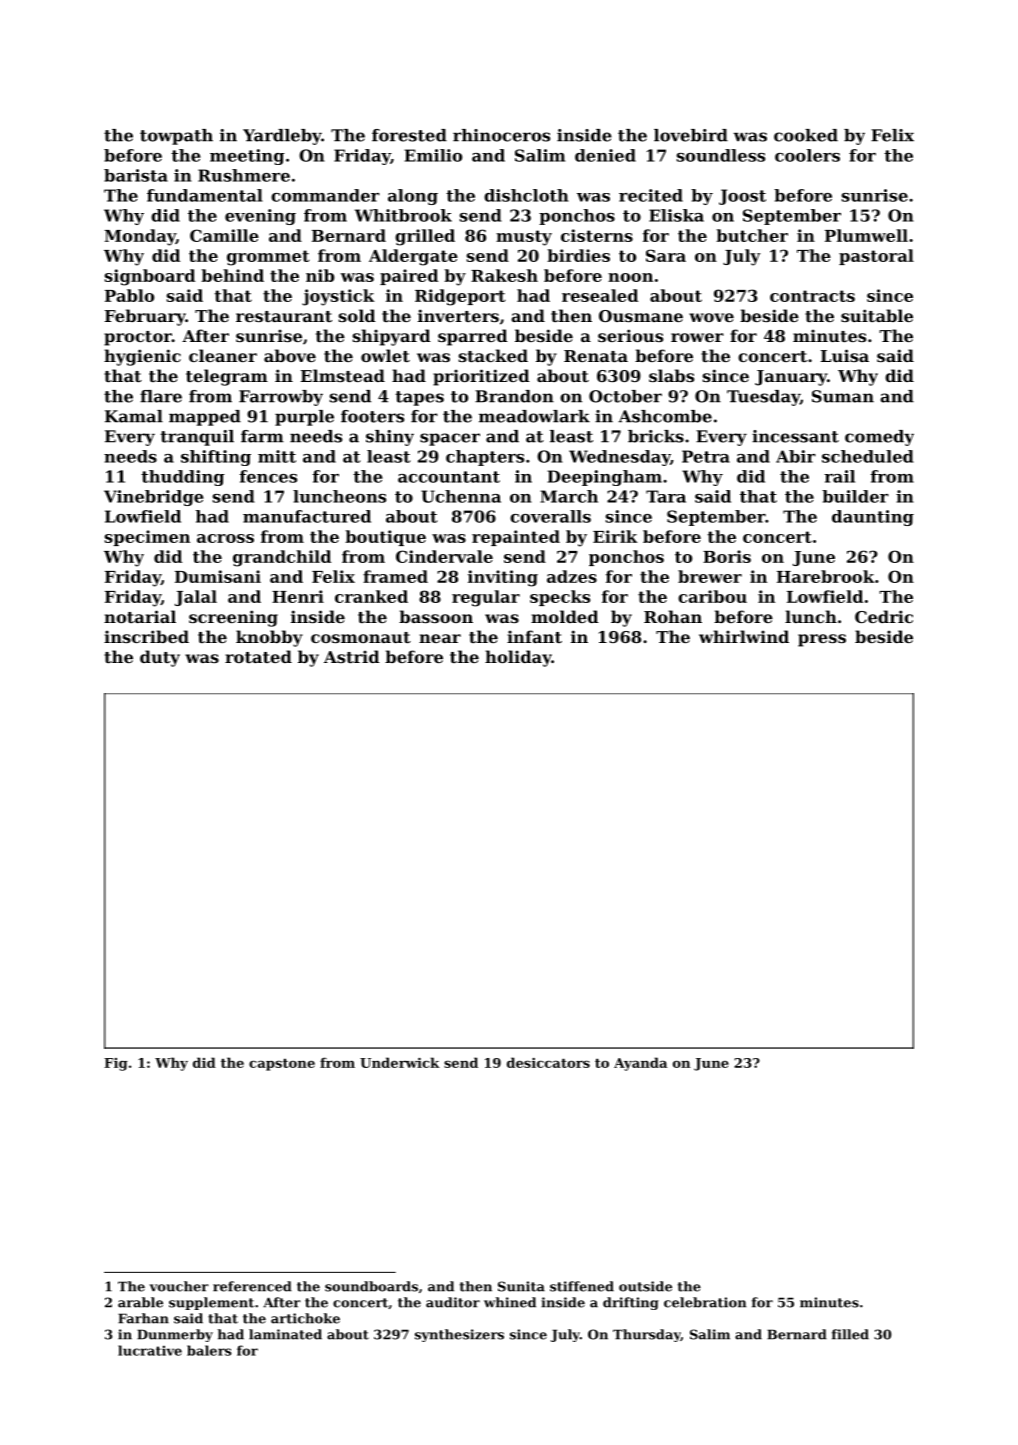 This document has height=1445, width=1018. I want to click on celebration, so click(705, 1302).
